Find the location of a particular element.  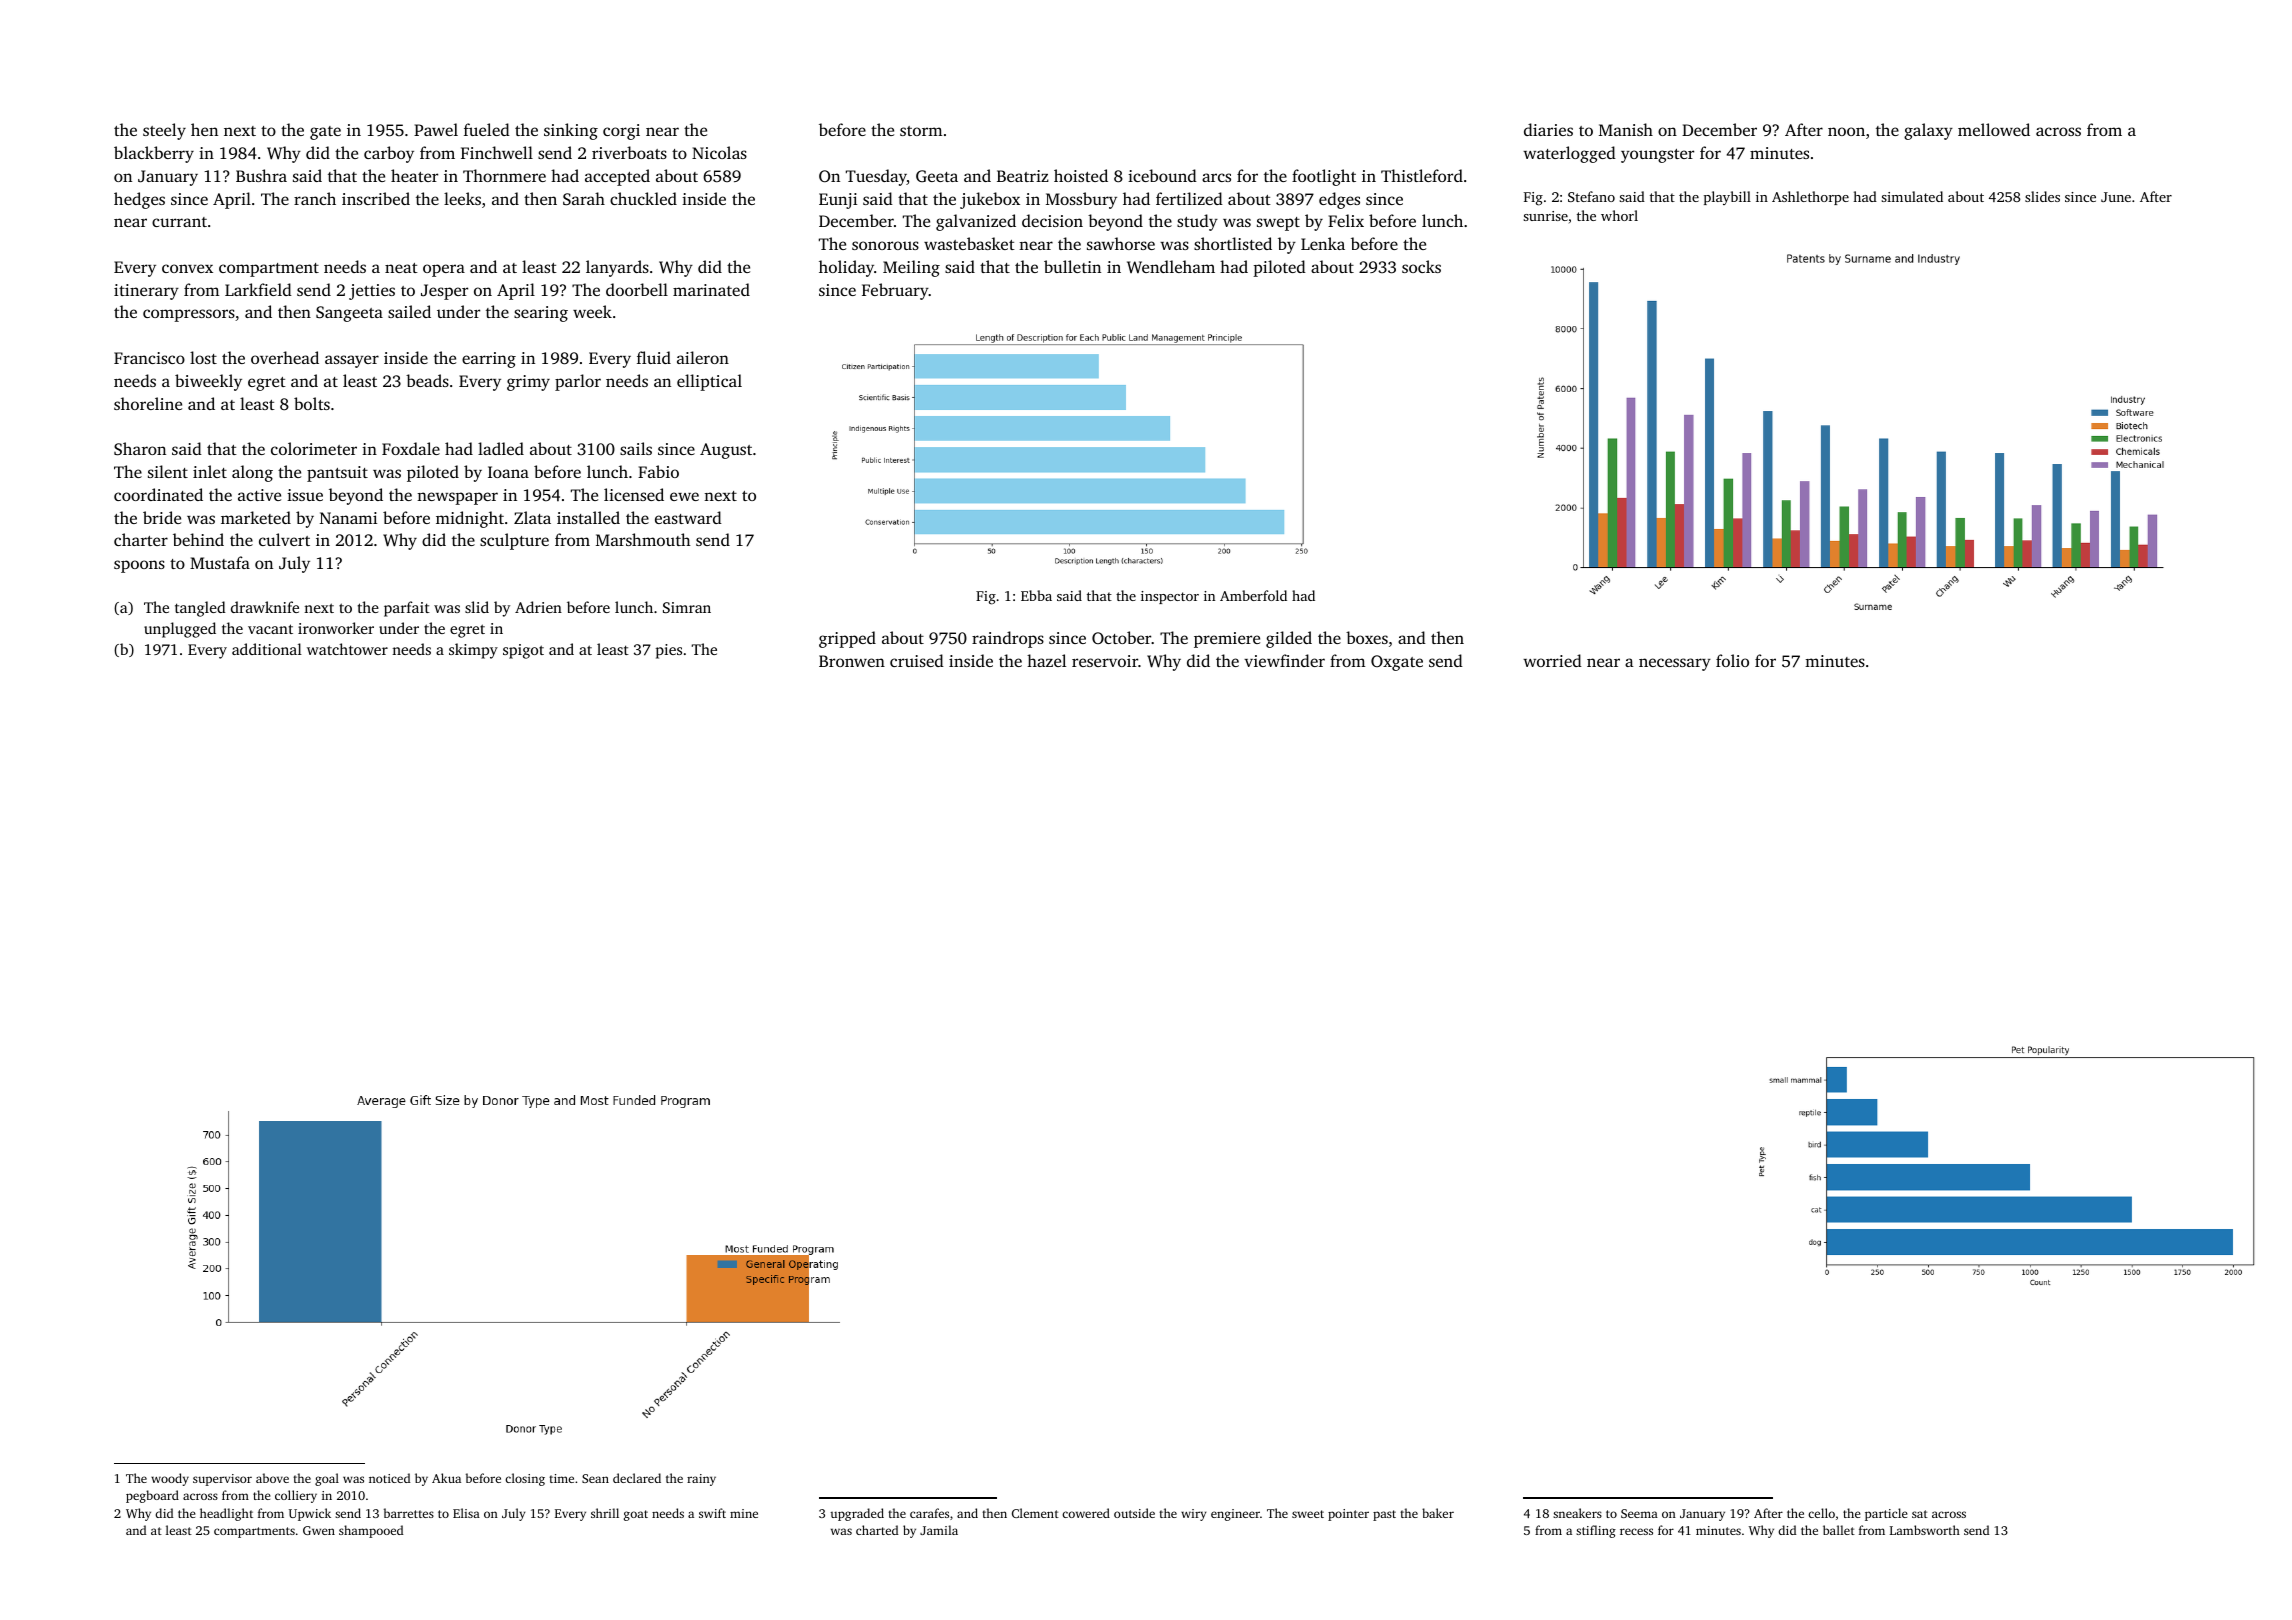

Marshmouth is located at coordinates (643, 539).
